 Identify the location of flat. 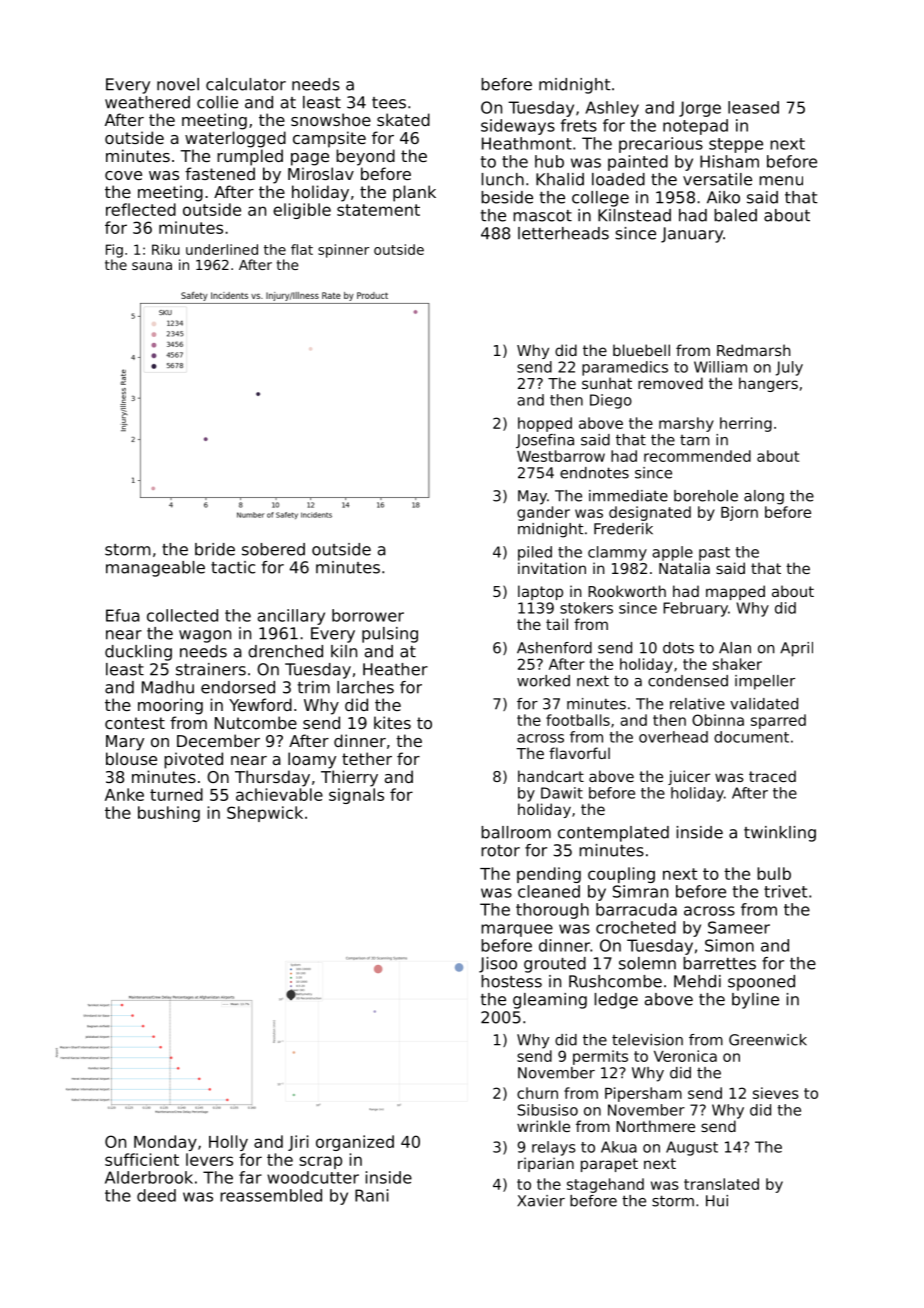
(302, 249).
